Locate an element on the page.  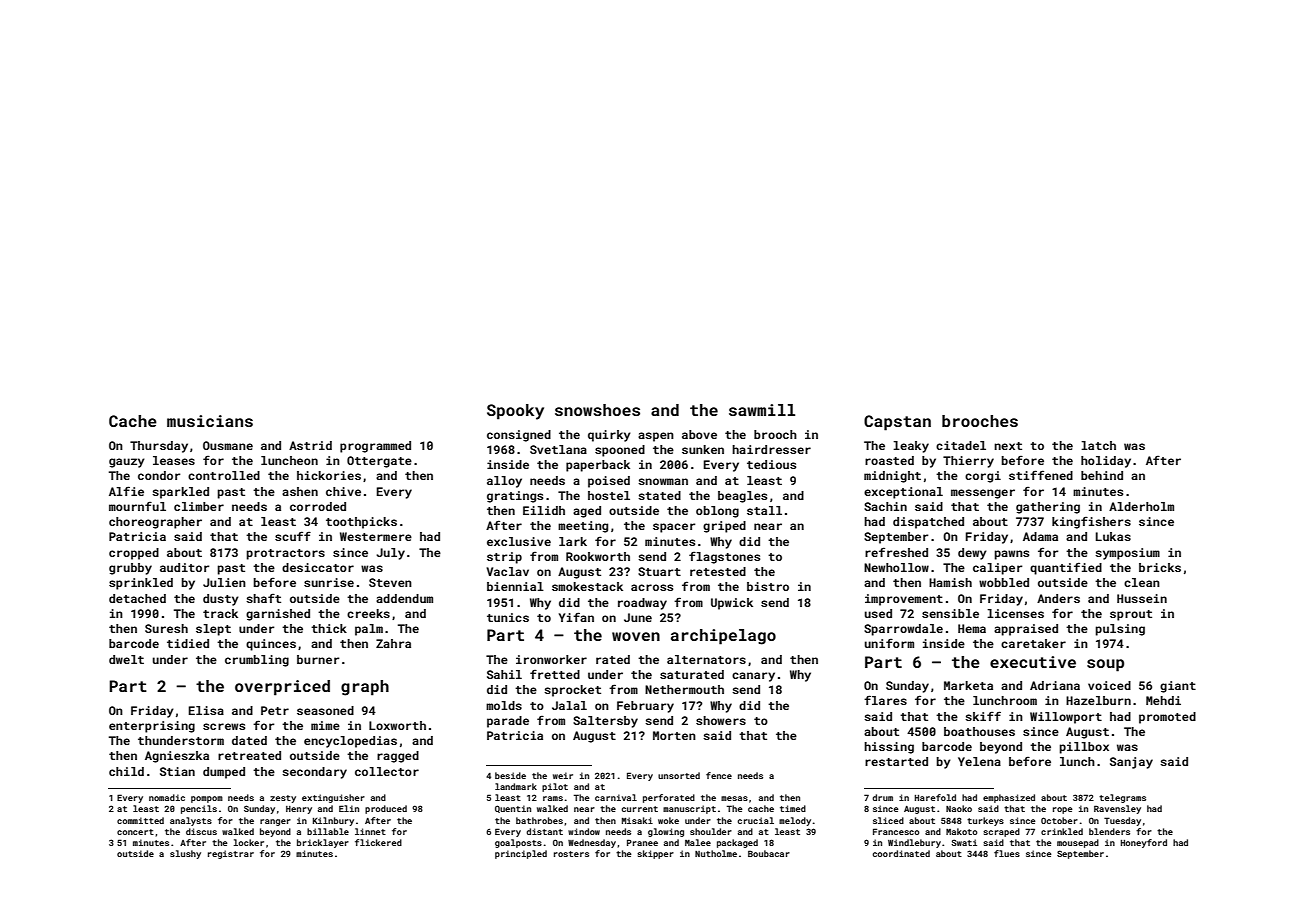
boathouses is located at coordinates (979, 731).
